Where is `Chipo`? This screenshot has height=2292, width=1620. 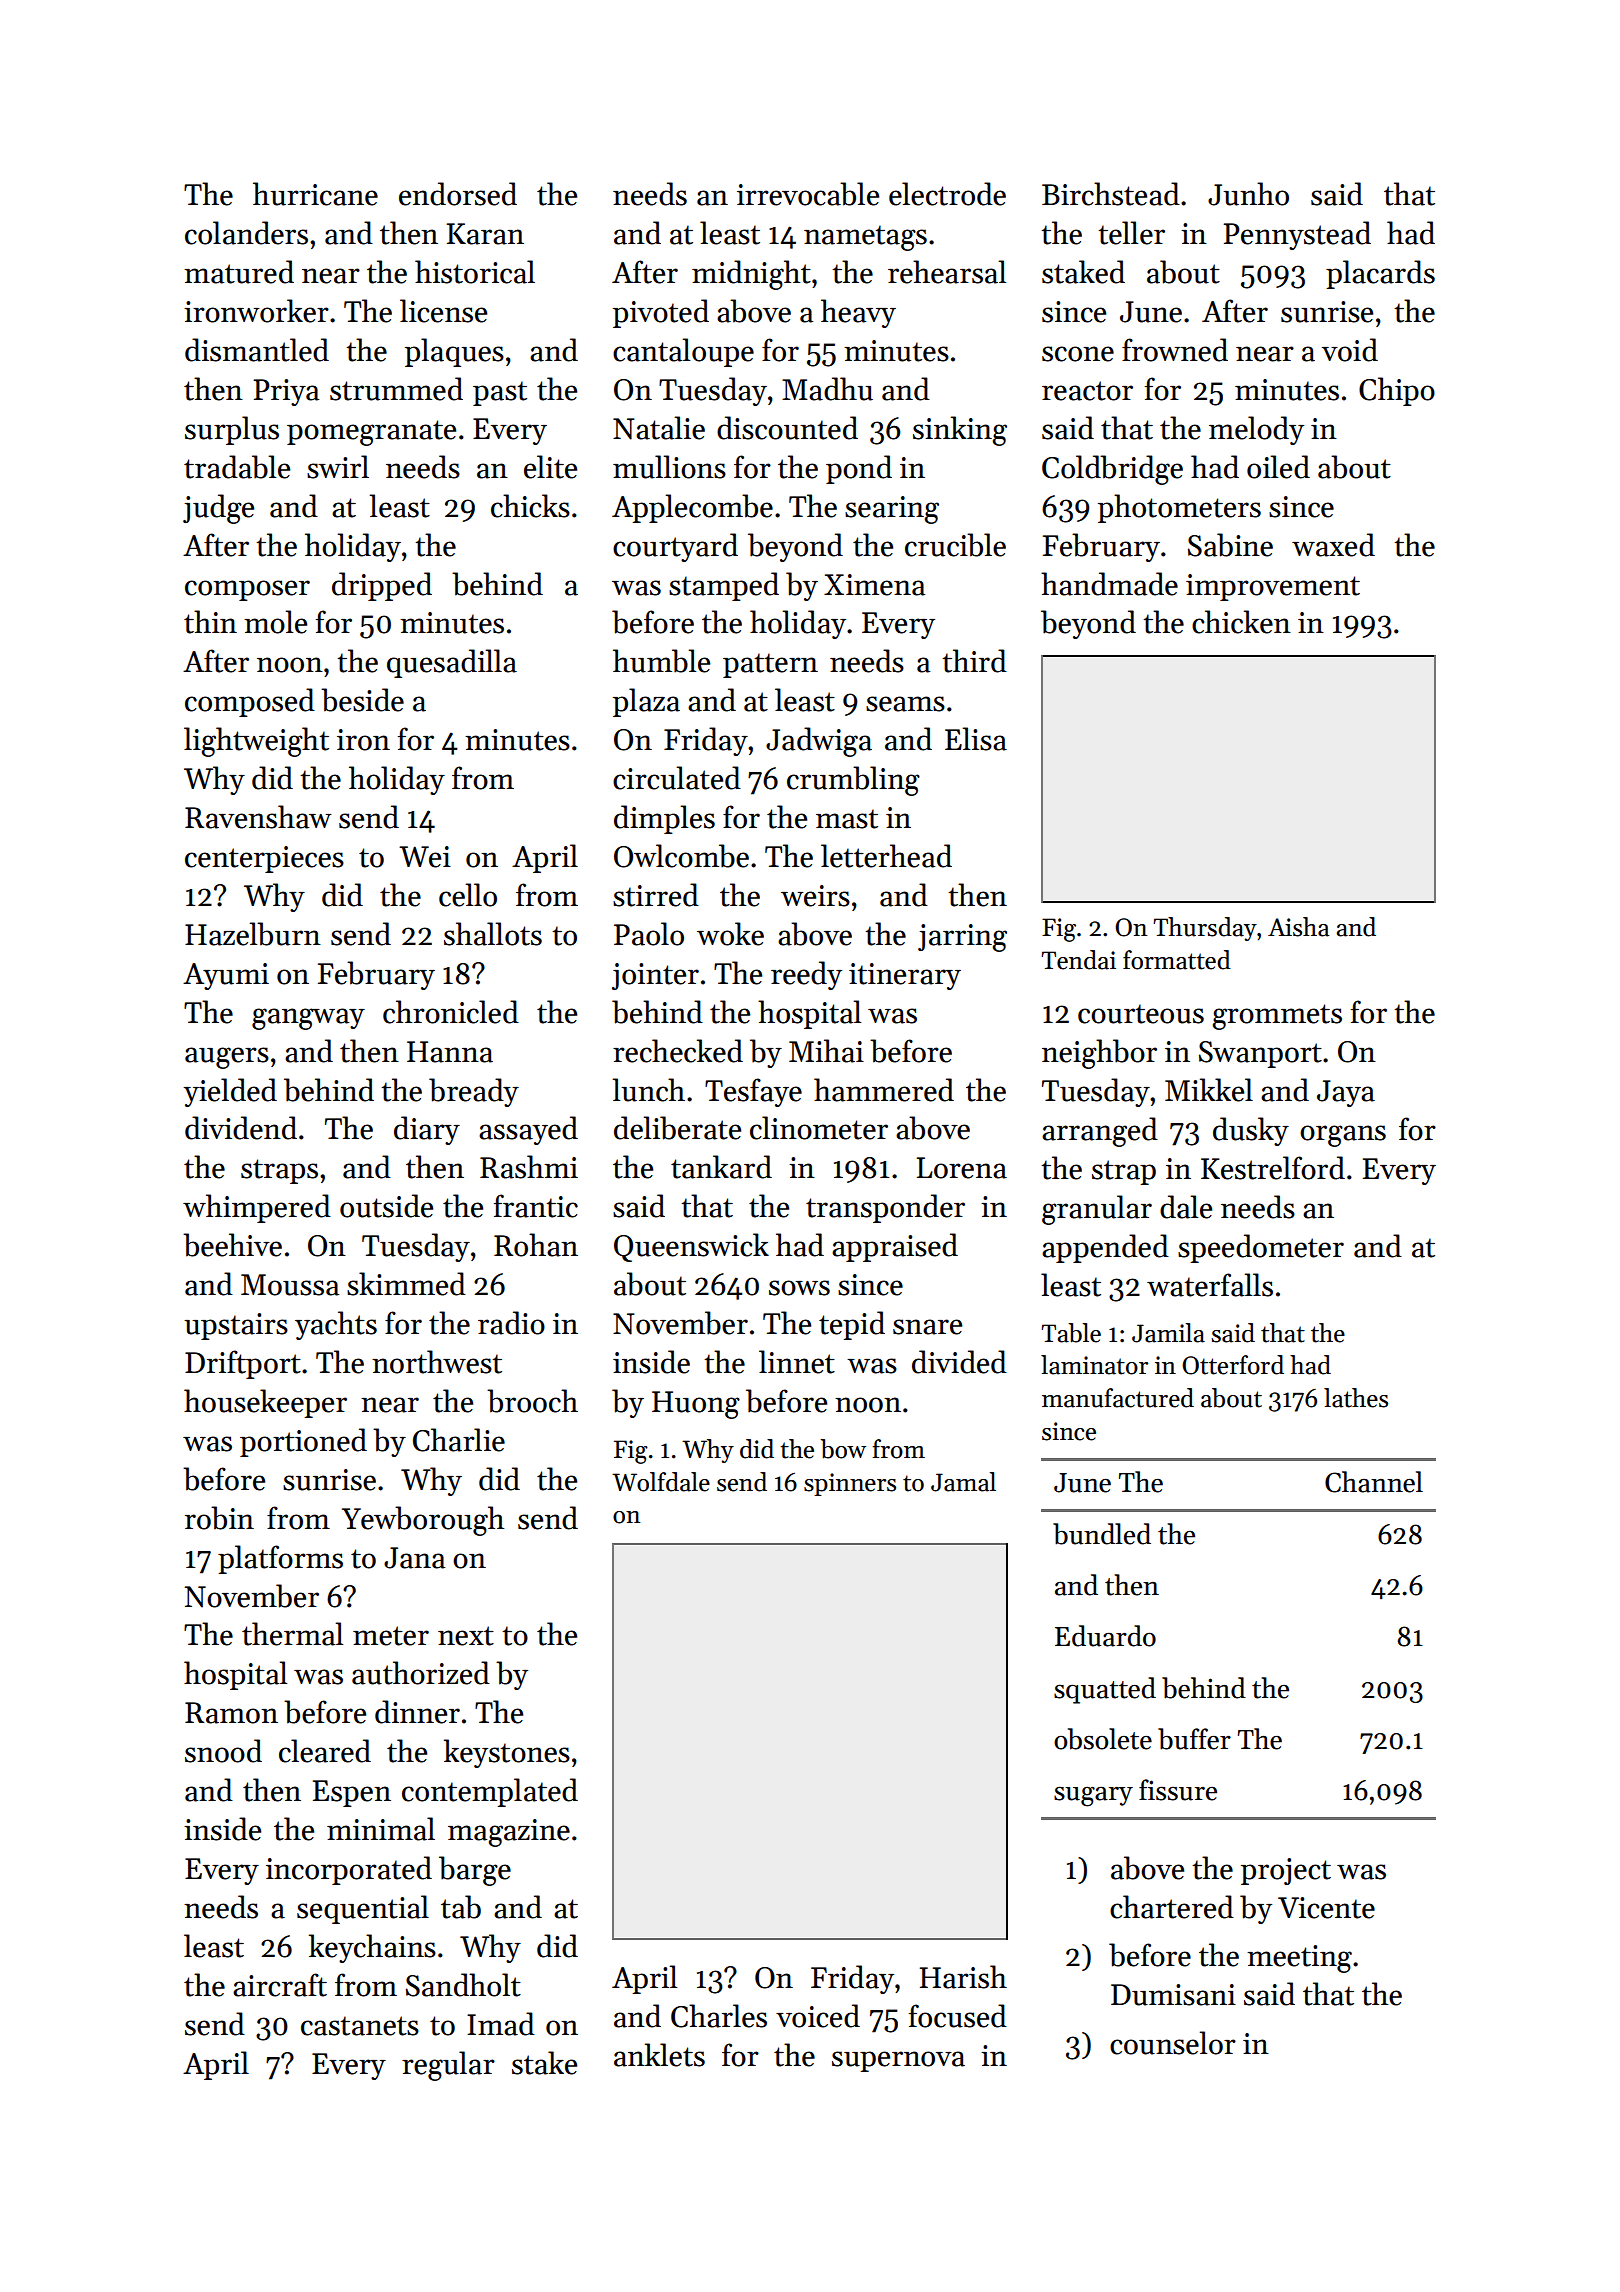
Chipo is located at coordinates (1397, 391).
